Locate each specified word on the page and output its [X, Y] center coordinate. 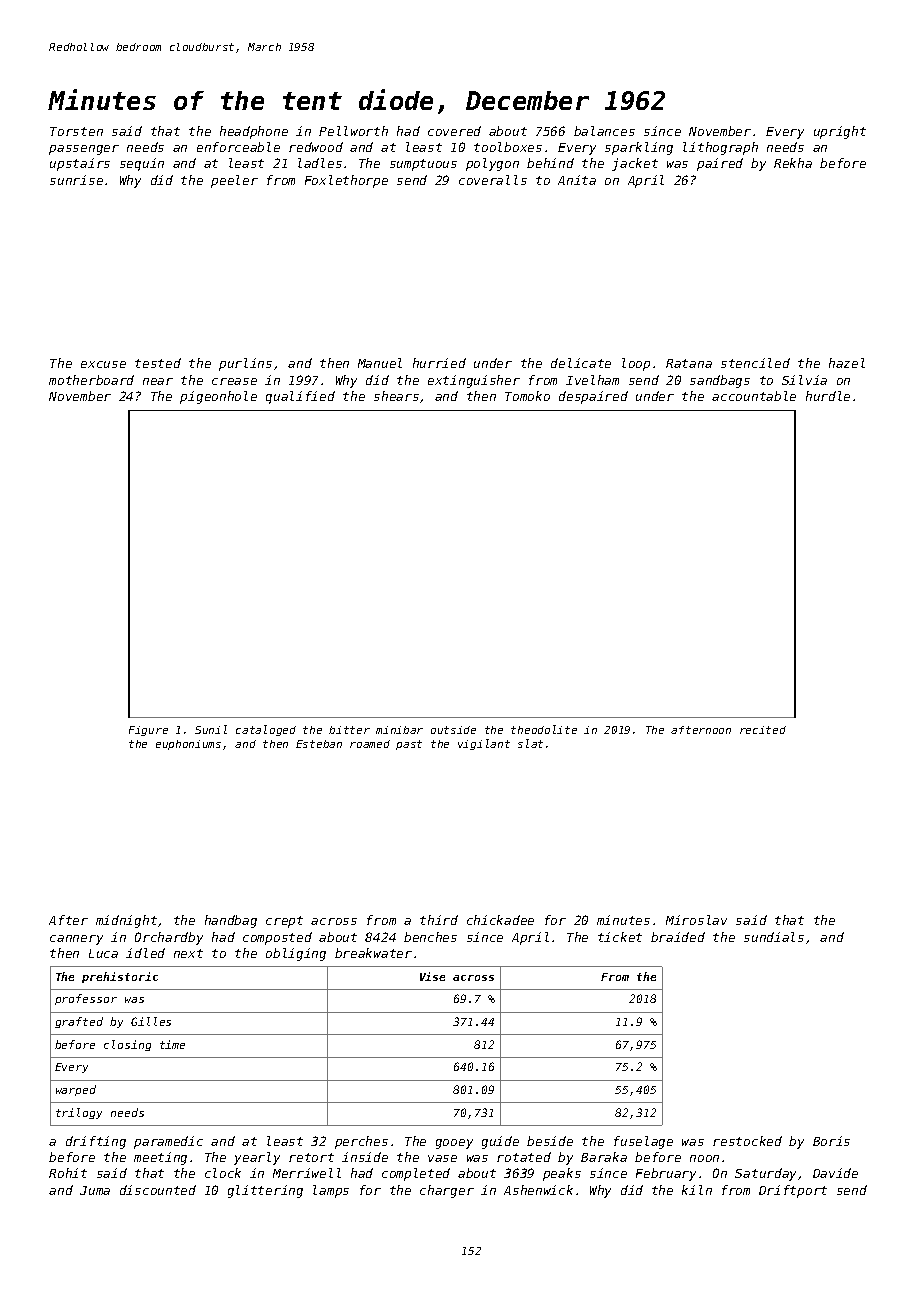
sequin [142, 164]
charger [447, 1191]
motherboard [91, 380]
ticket [620, 937]
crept [284, 922]
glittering [265, 1191]
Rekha [793, 163]
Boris [831, 1141]
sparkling [639, 148]
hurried [439, 363]
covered [454, 131]
